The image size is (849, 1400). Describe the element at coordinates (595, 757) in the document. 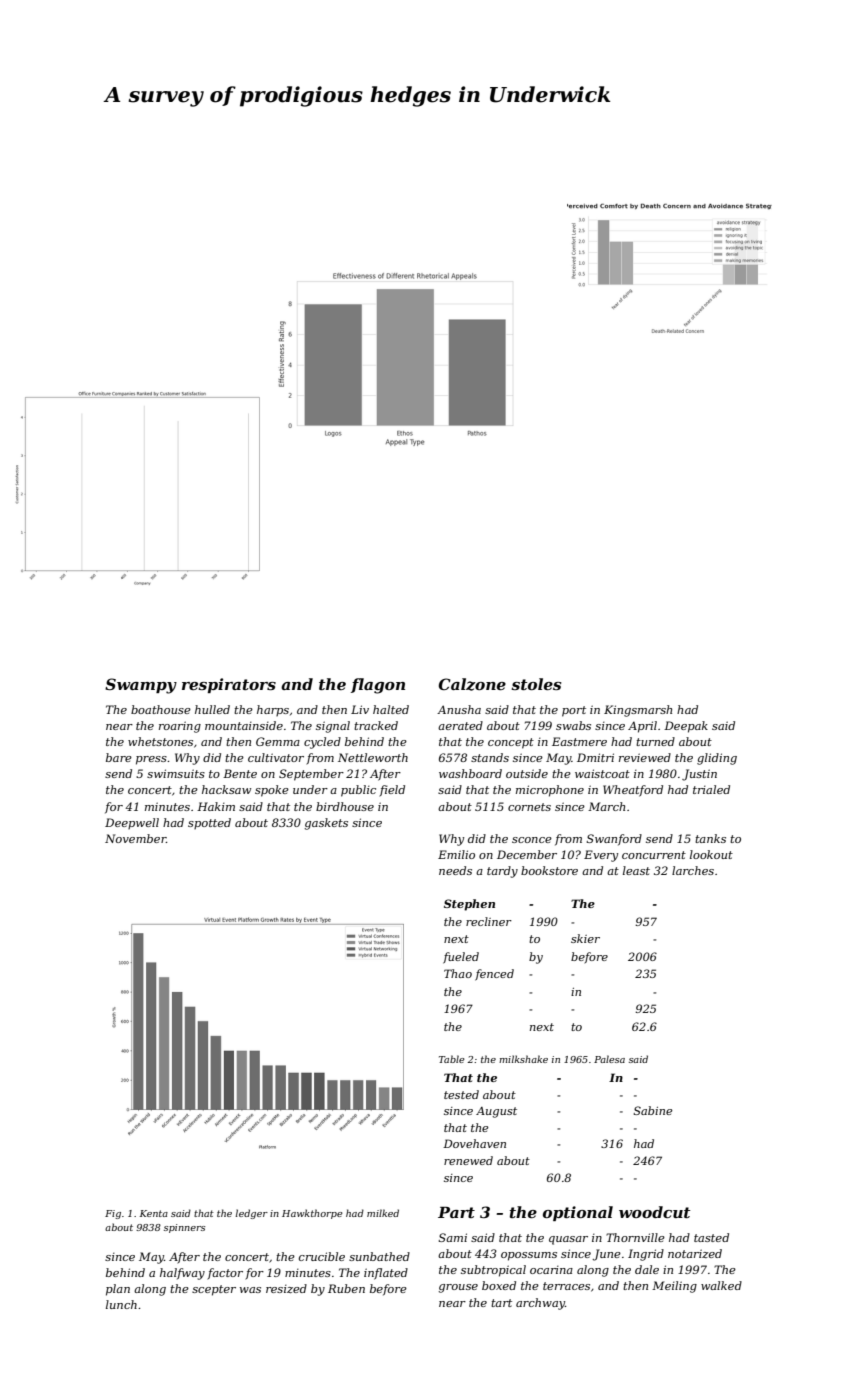

I see `Dmitri` at that location.
